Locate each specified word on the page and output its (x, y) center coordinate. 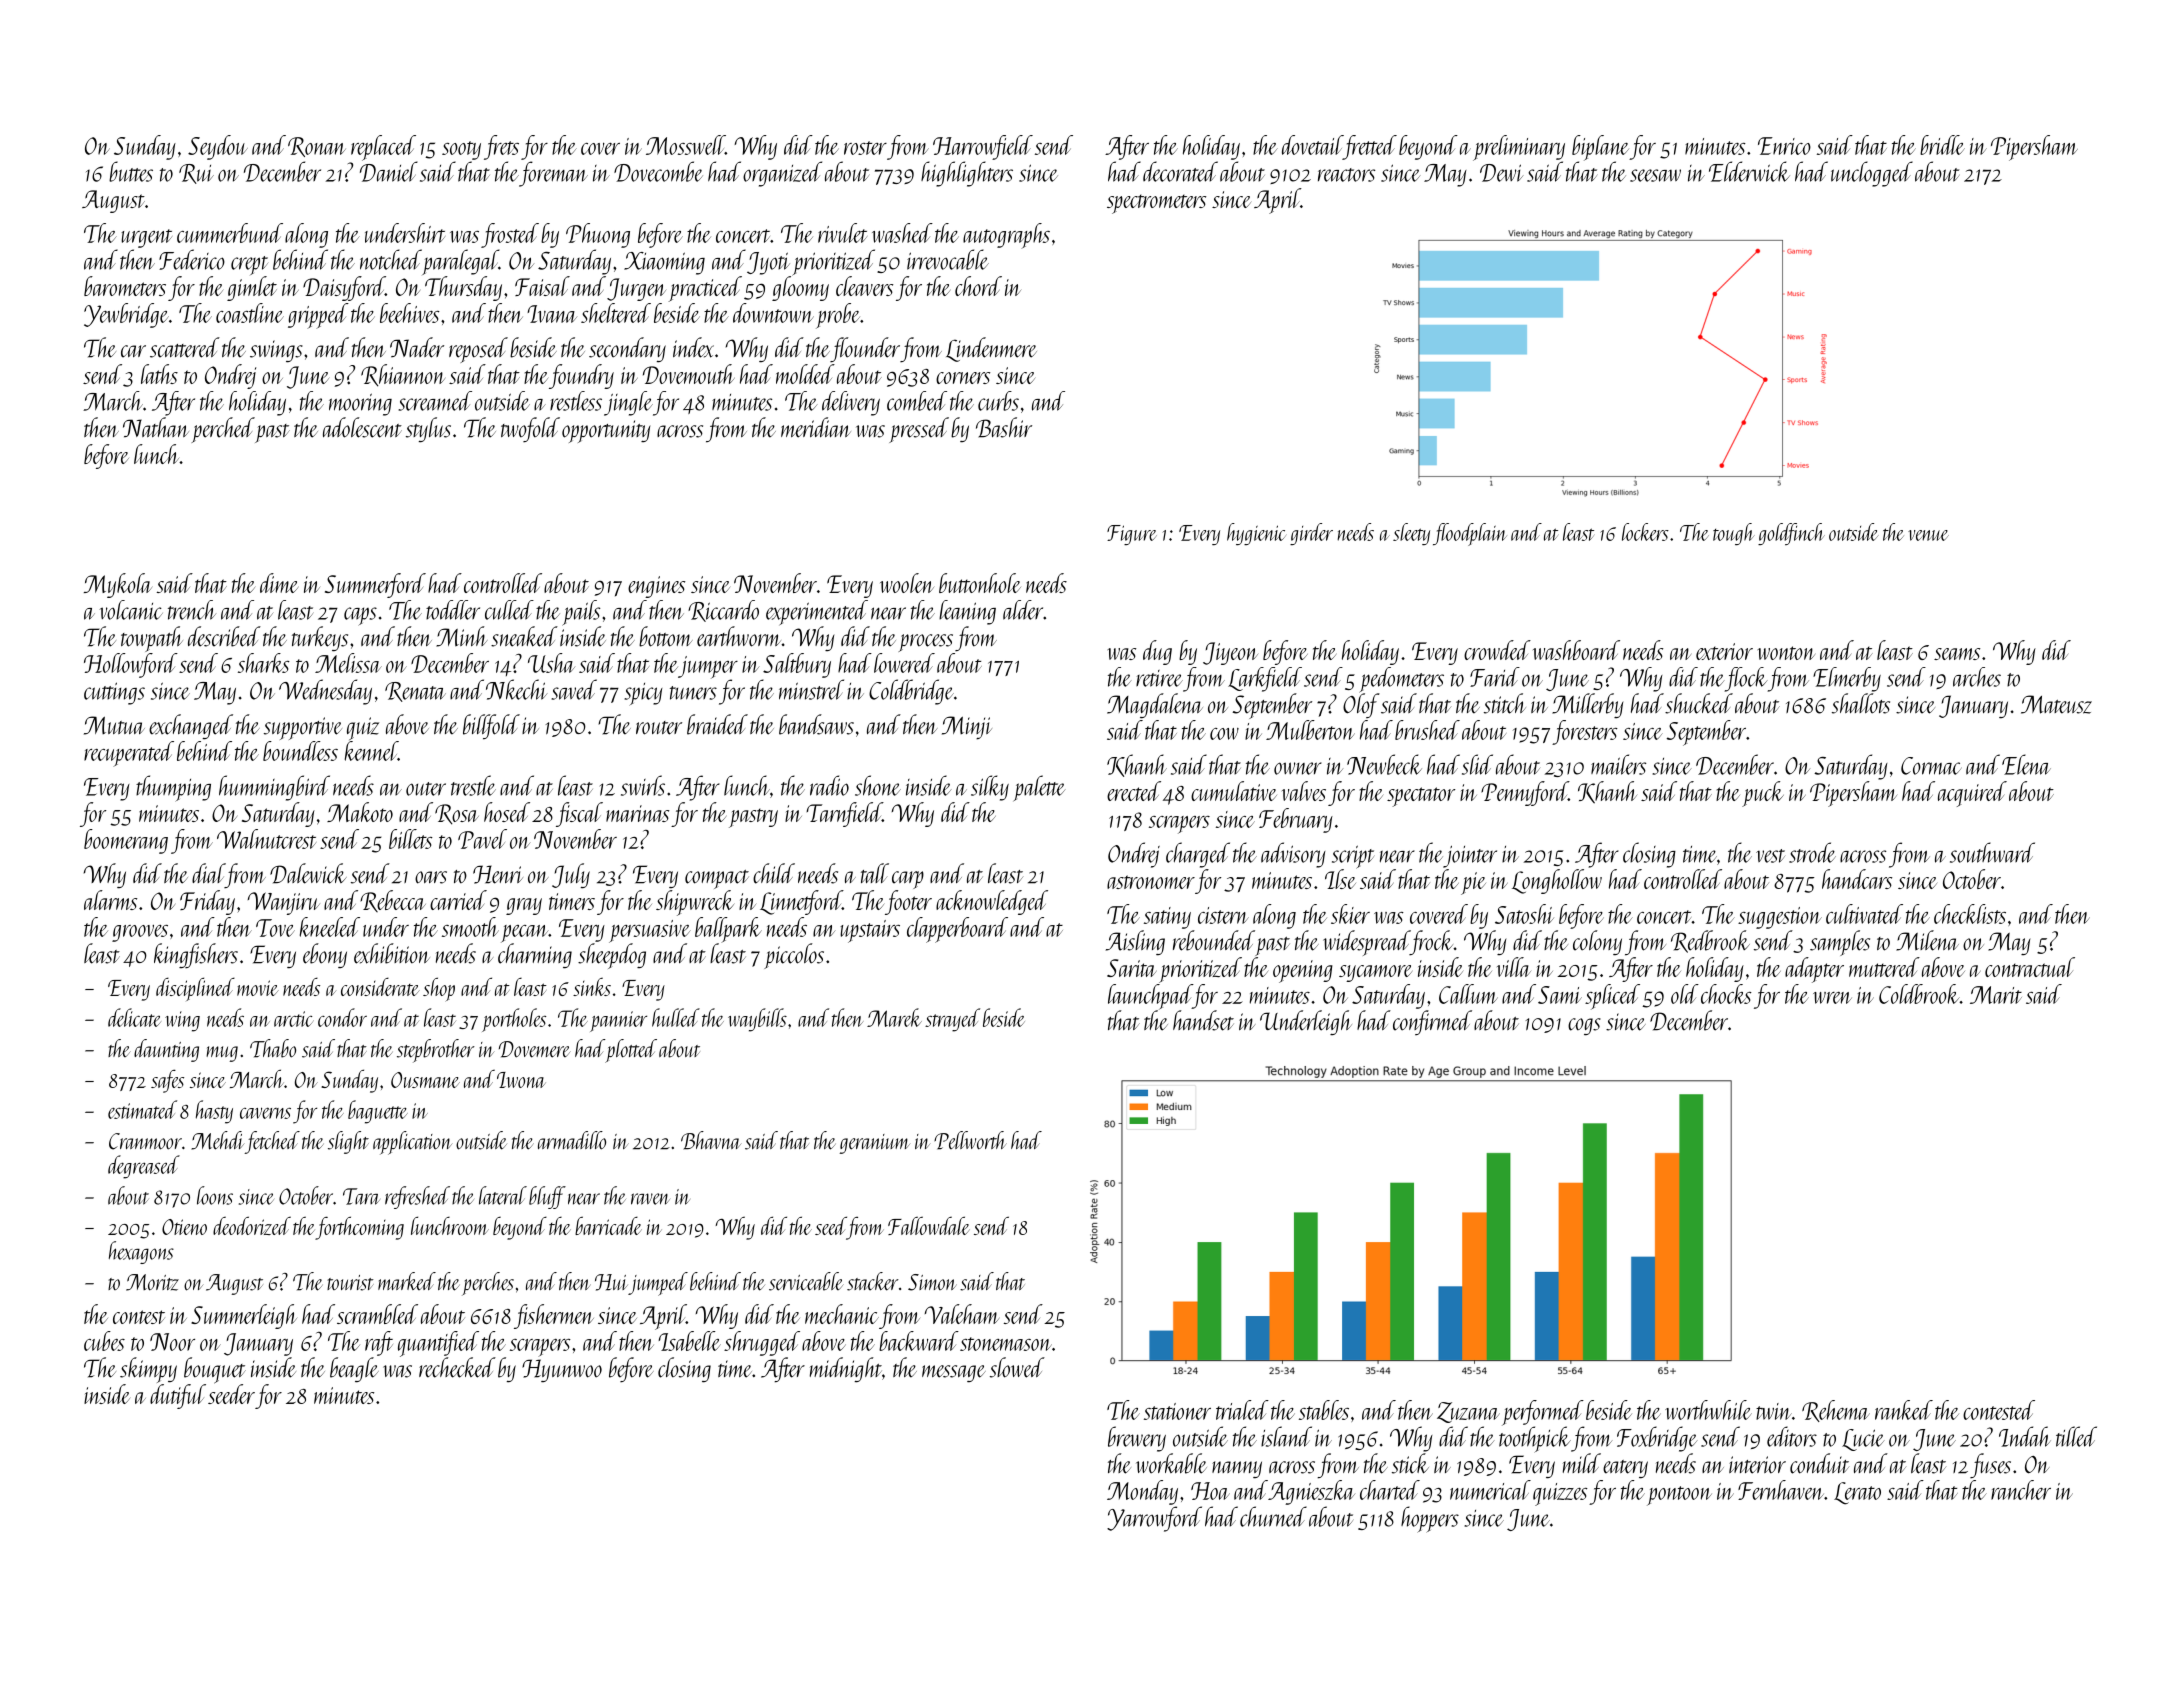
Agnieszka (1311, 1492)
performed (1543, 1413)
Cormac (1931, 766)
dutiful (178, 1396)
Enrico (1784, 146)
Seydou (218, 147)
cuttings (114, 693)
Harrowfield (983, 147)
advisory (1293, 855)
